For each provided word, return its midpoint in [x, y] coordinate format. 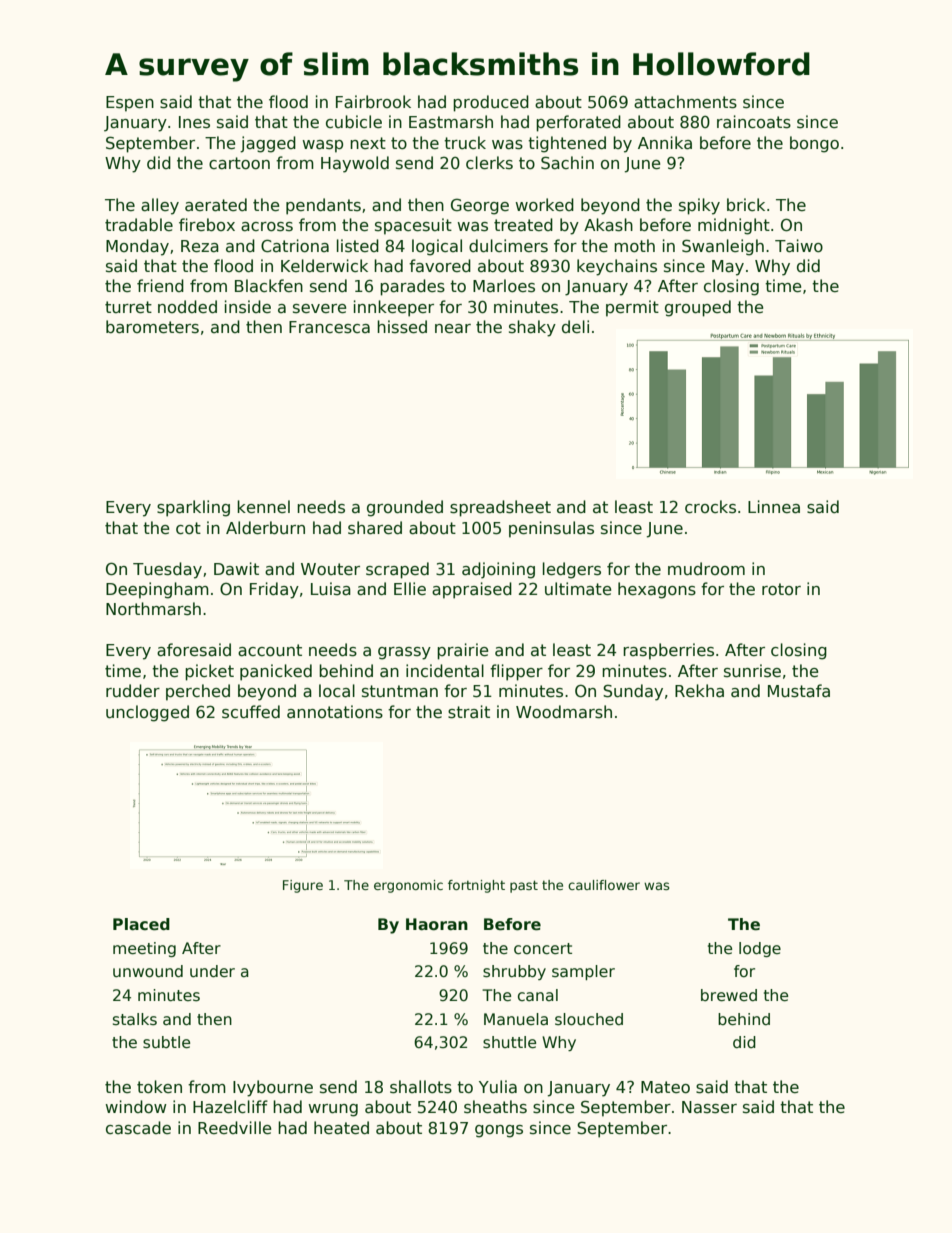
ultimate [578, 589]
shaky [532, 328]
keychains [617, 267]
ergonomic [408, 886]
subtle [166, 1042]
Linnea [774, 507]
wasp [322, 146]
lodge [760, 949]
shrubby [514, 972]
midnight [734, 226]
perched [198, 692]
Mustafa [799, 691]
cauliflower [604, 885]
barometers [152, 327]
